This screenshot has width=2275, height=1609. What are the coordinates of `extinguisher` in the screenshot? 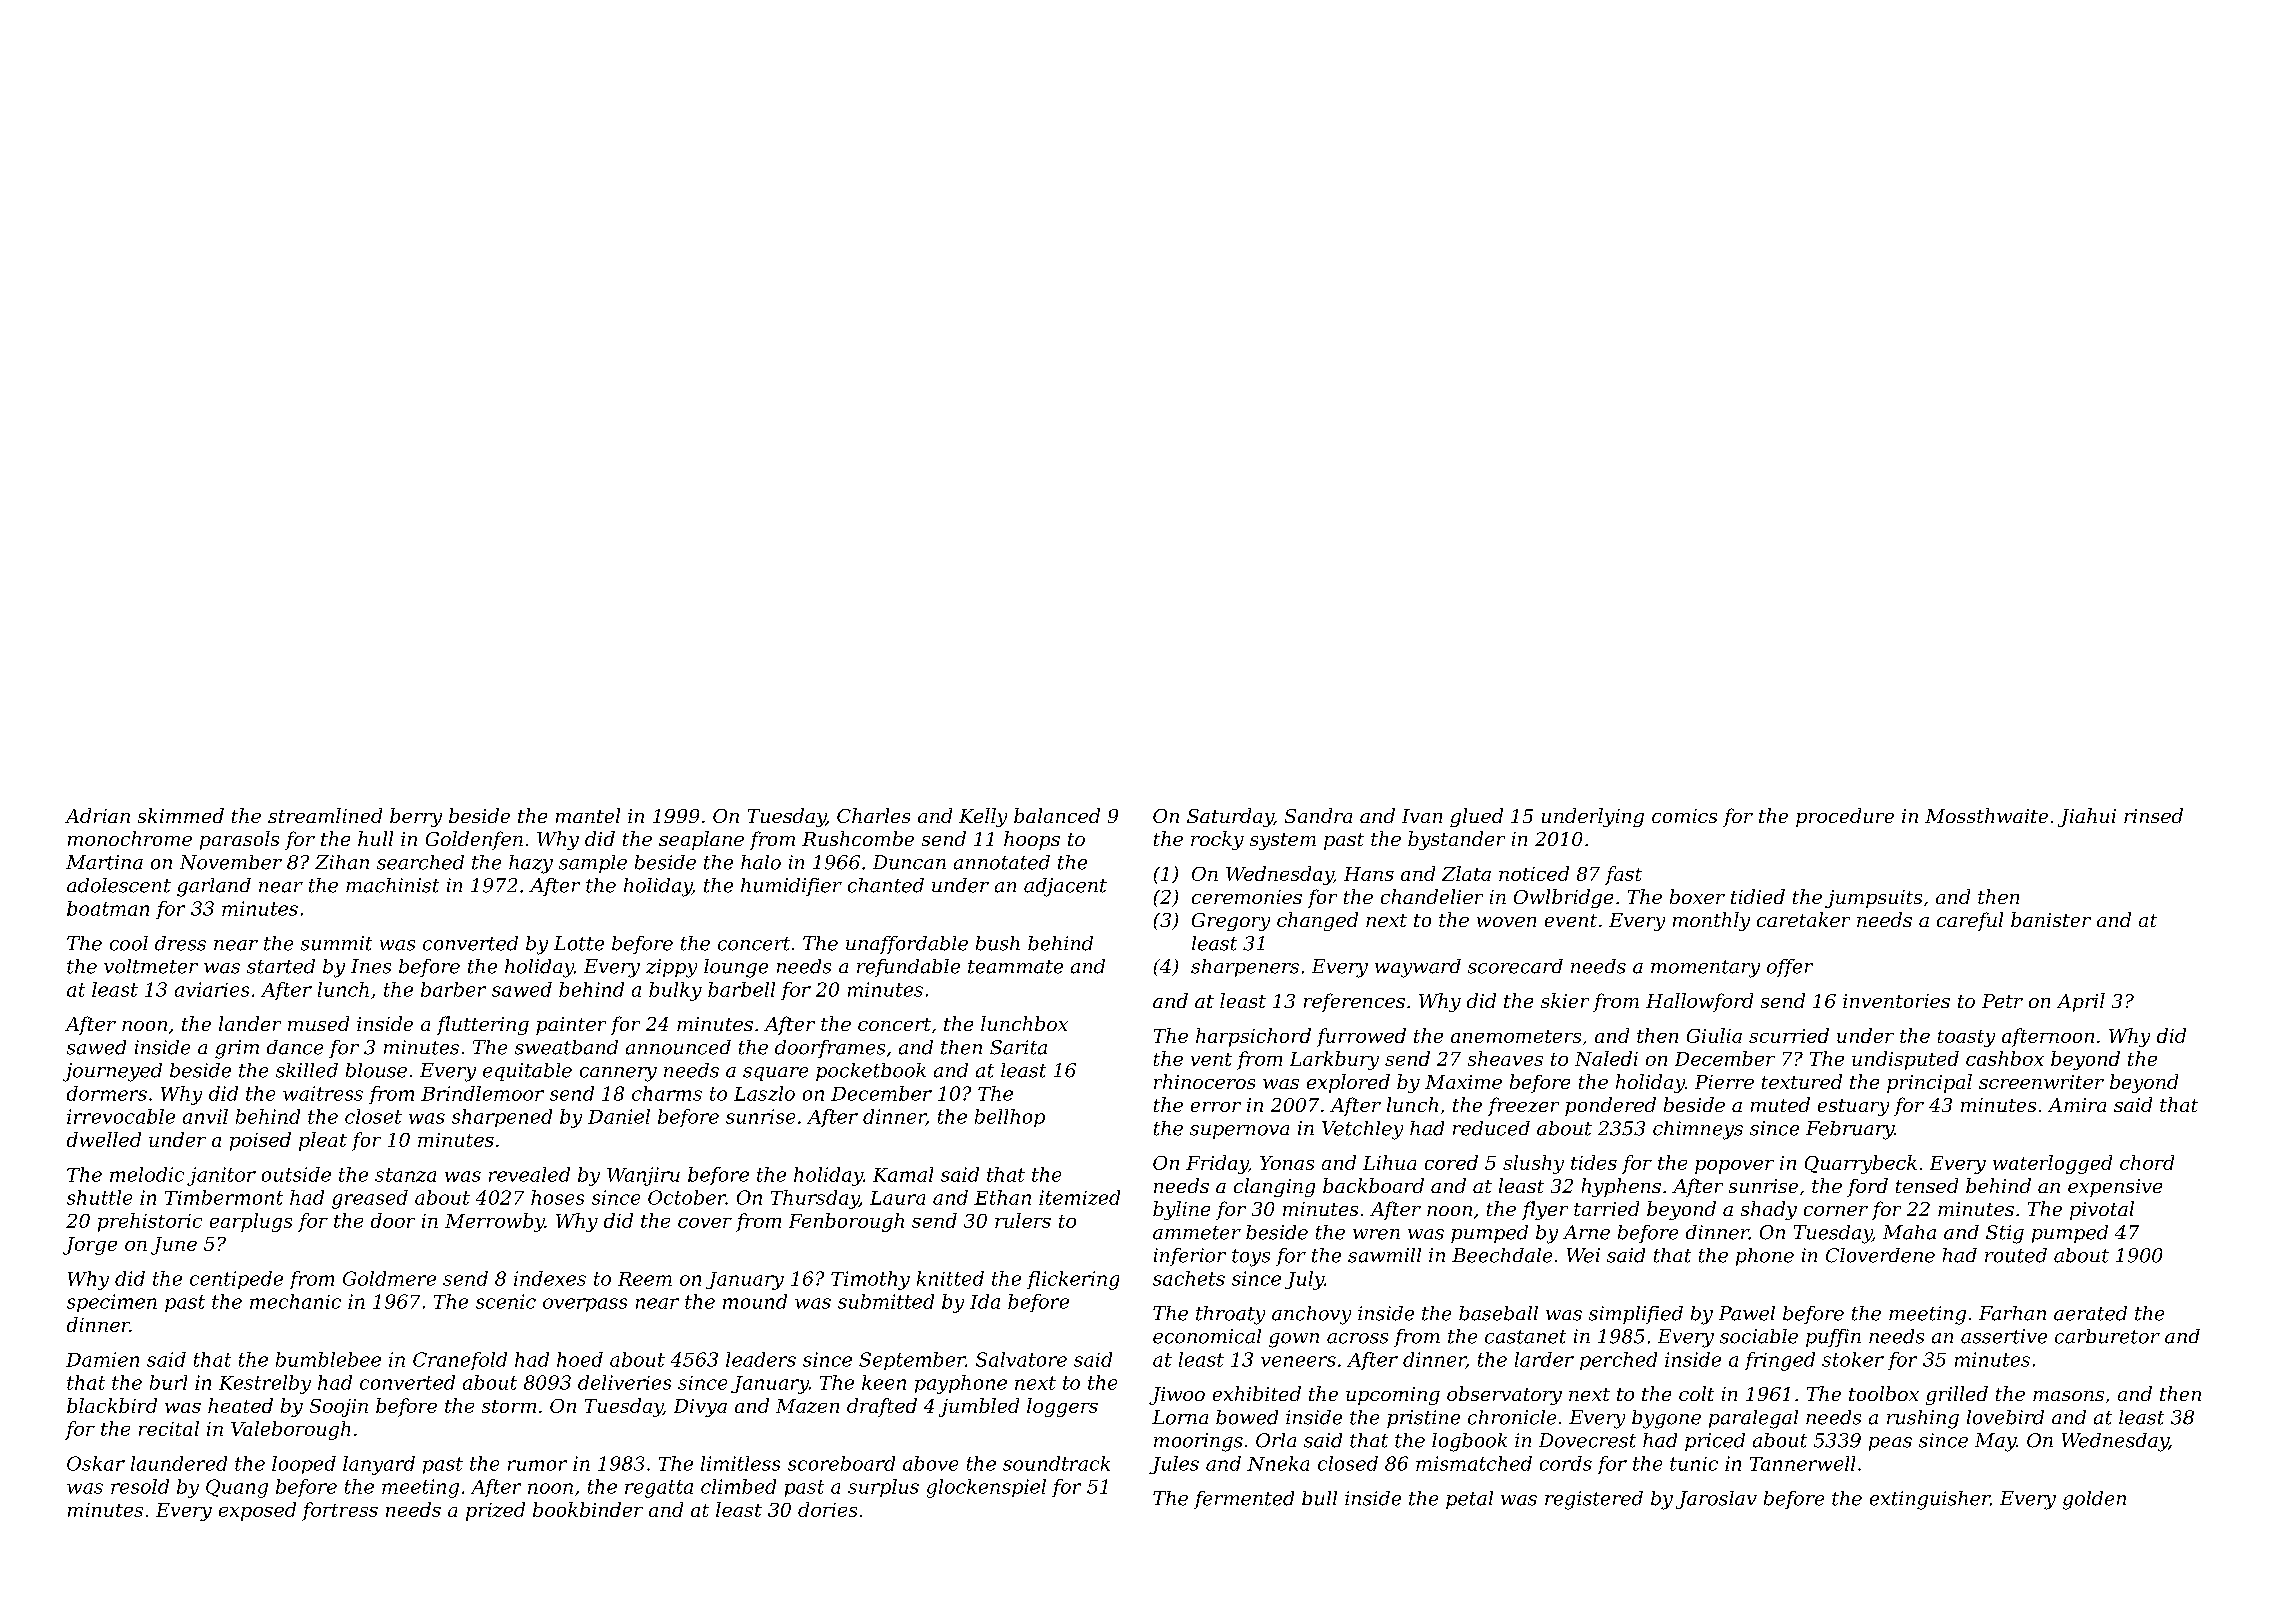 It's located at (1930, 1500).
